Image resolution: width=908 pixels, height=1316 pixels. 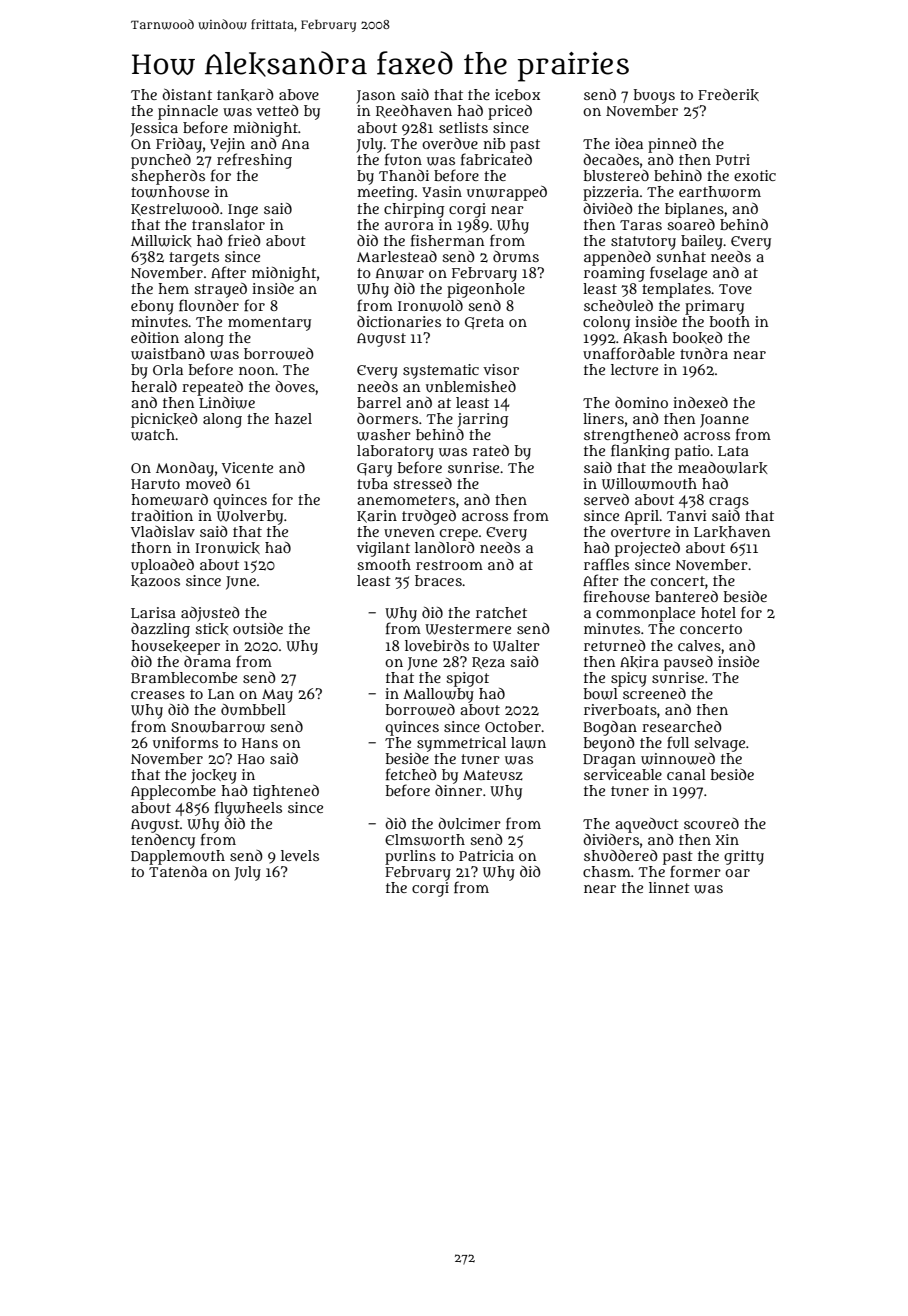 I want to click on icebox, so click(x=517, y=94).
